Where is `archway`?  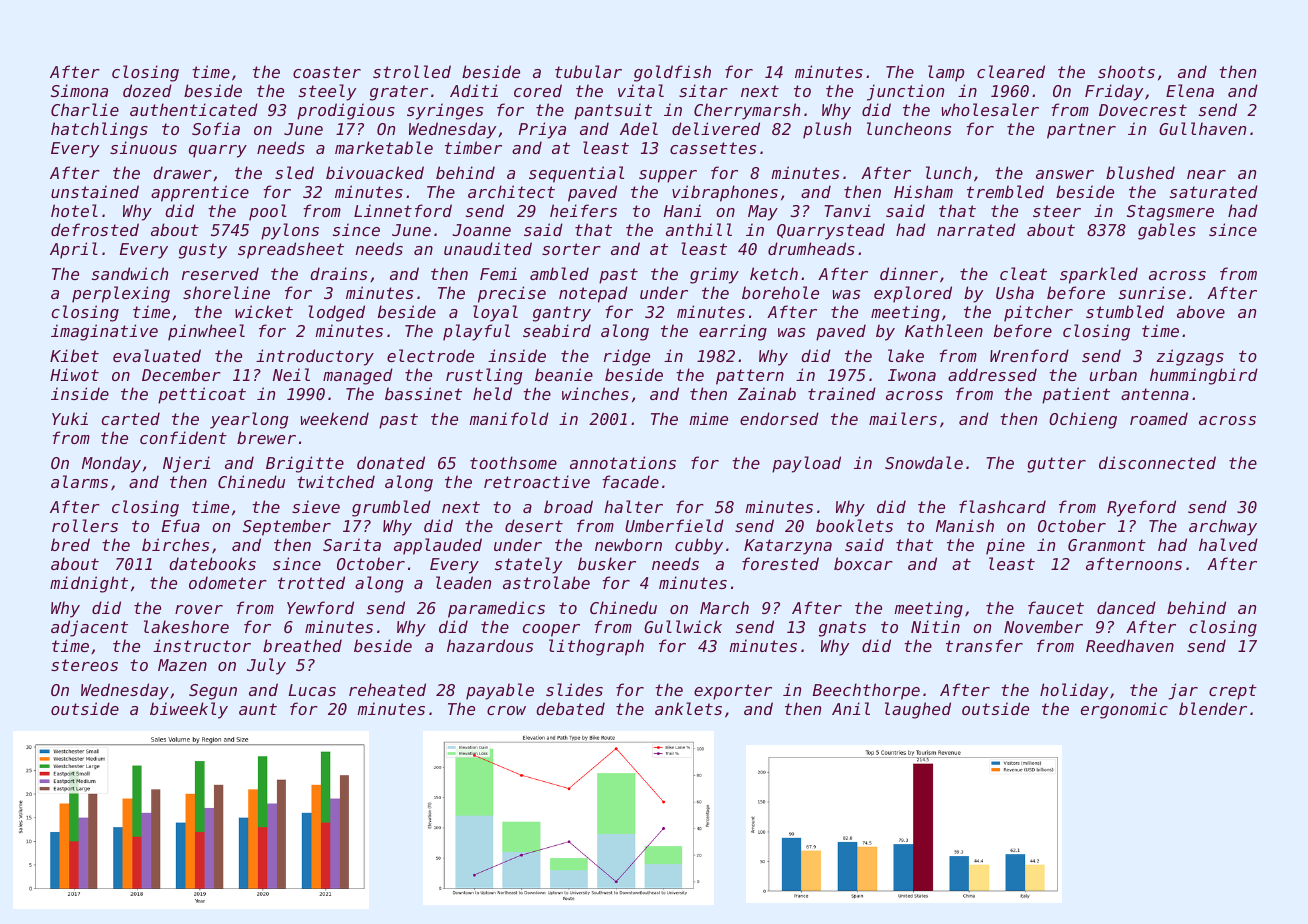
archway is located at coordinates (1223, 527).
